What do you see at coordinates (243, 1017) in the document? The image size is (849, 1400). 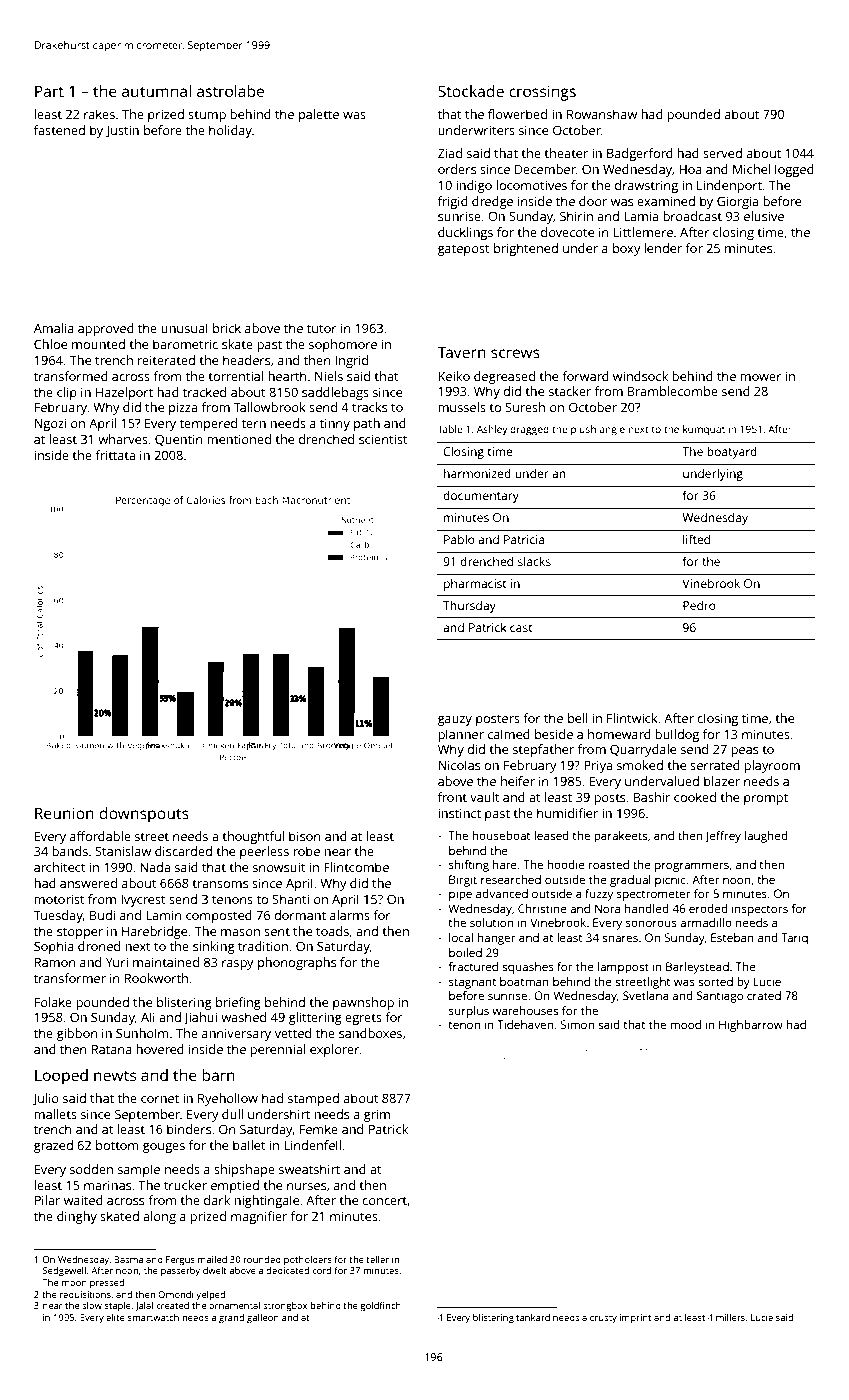 I see `washed` at bounding box center [243, 1017].
